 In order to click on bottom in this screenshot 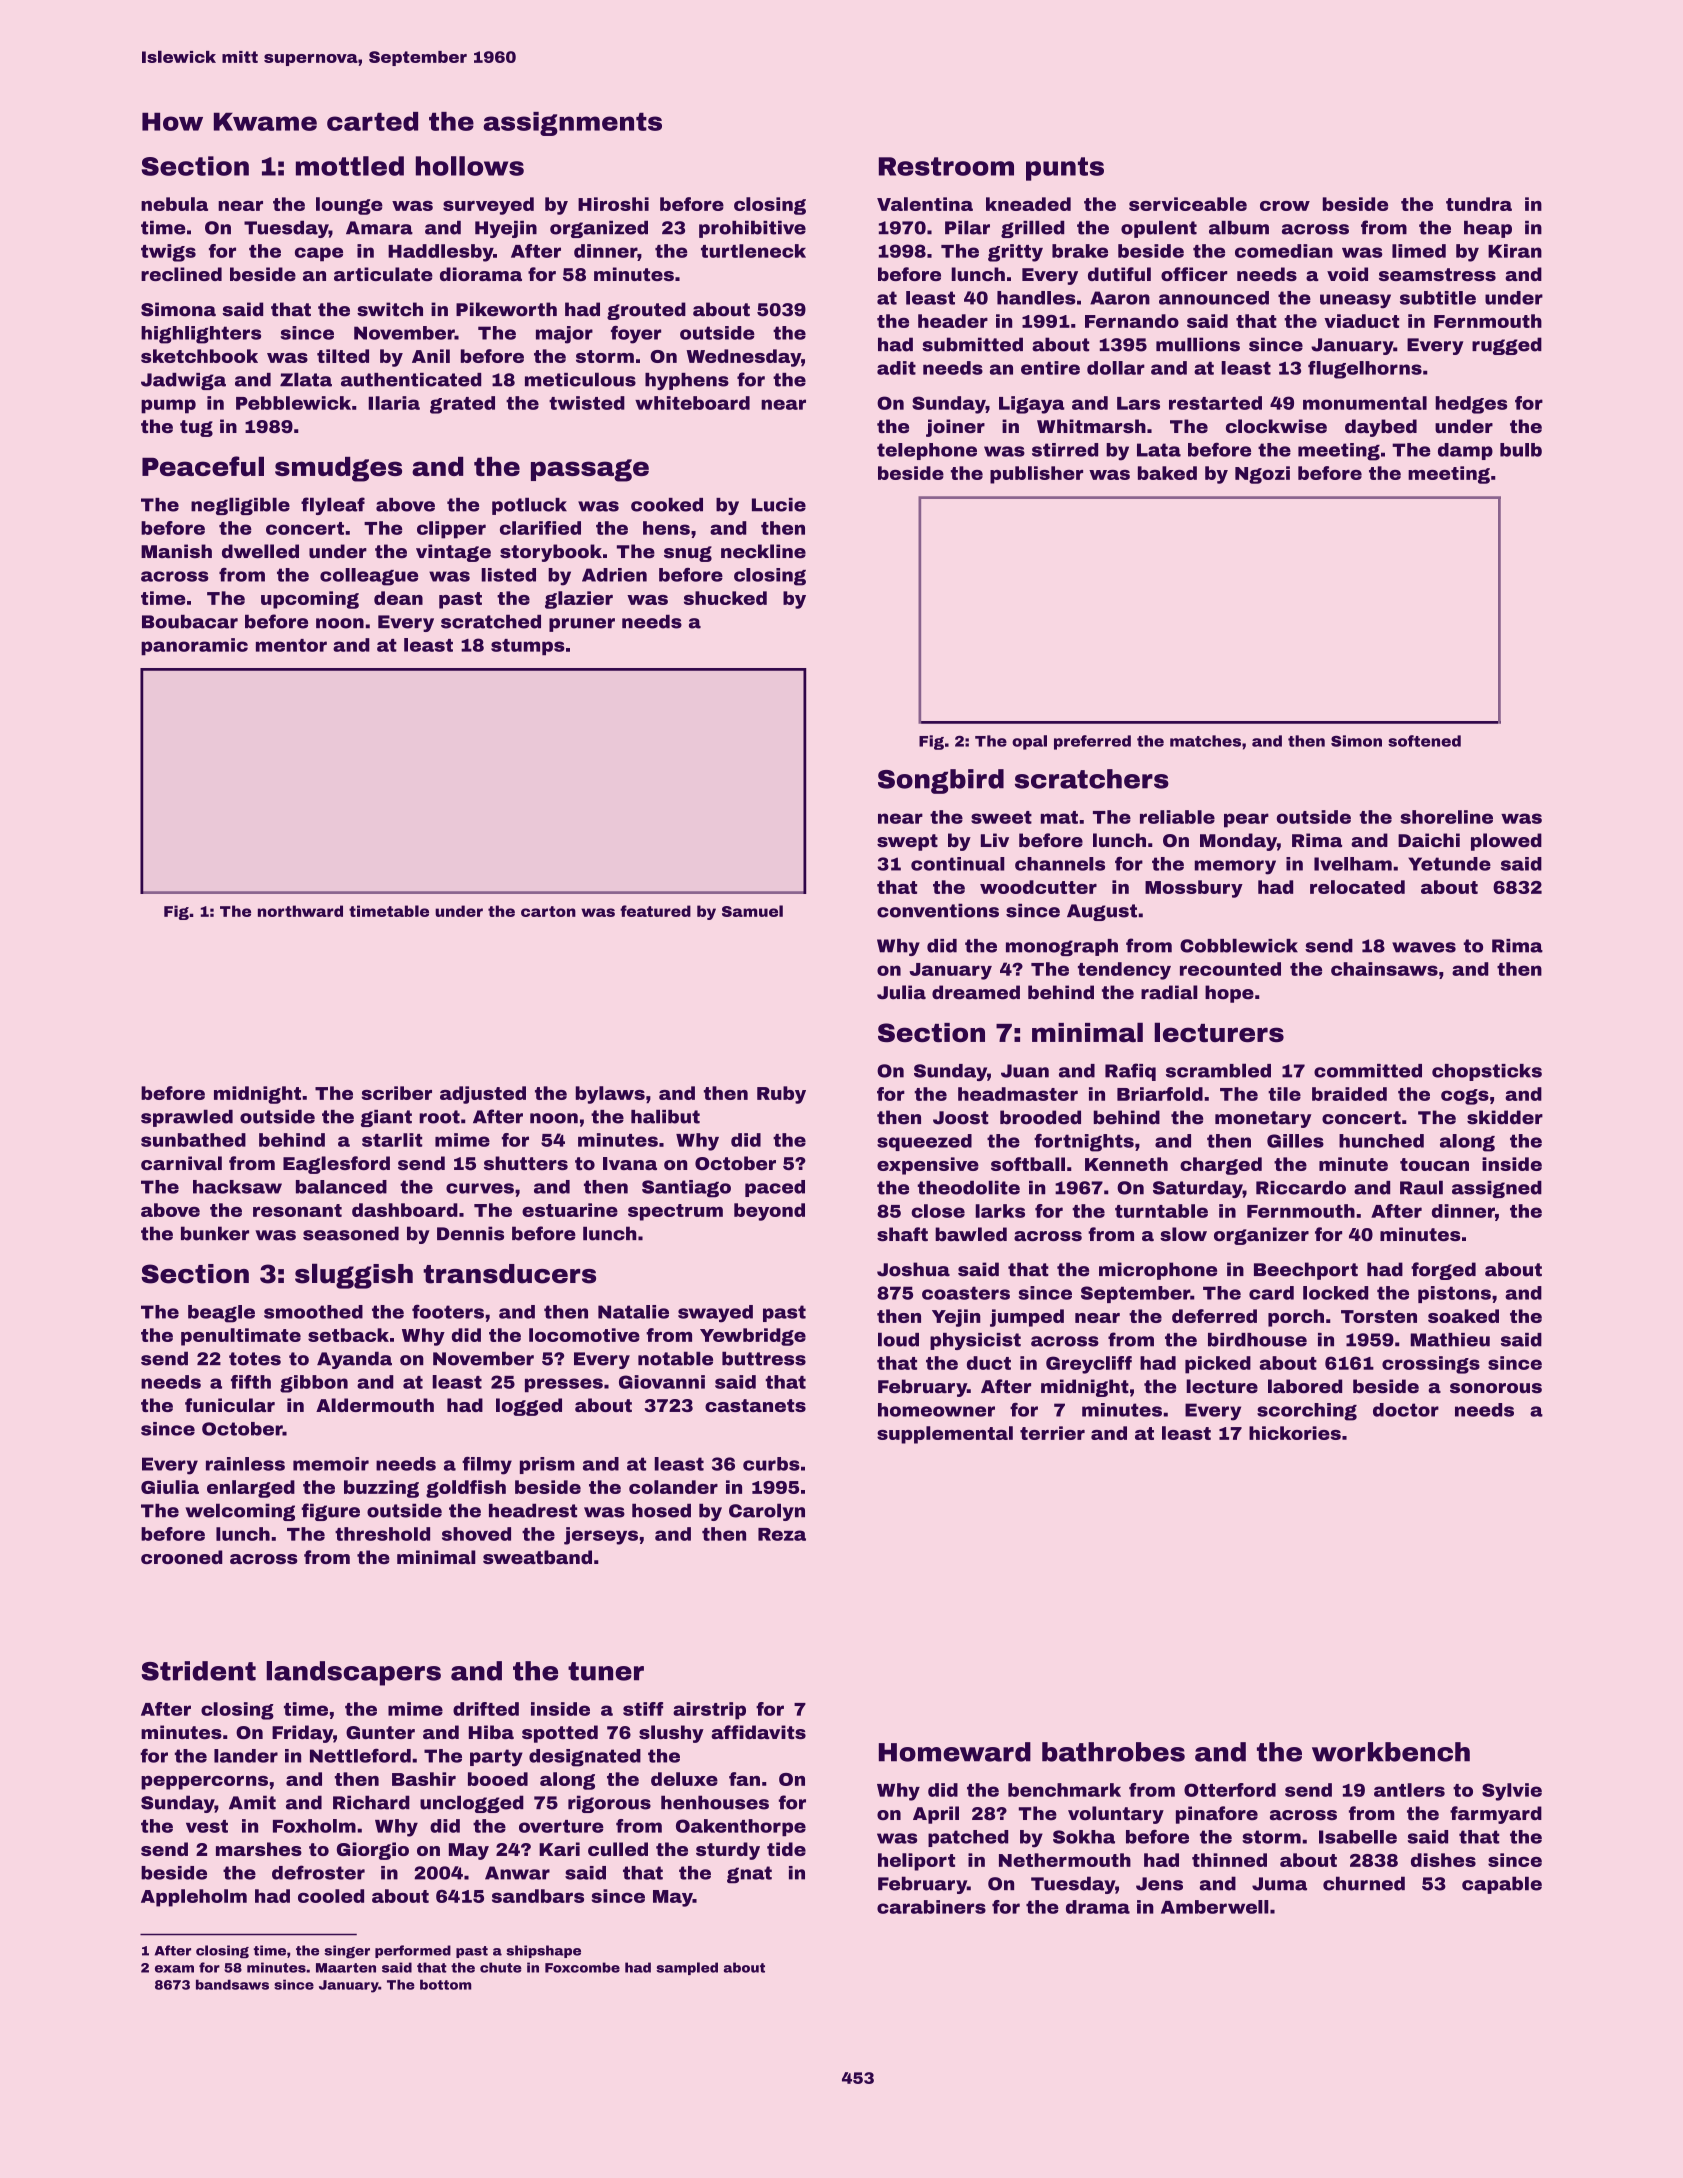, I will do `click(445, 1984)`.
